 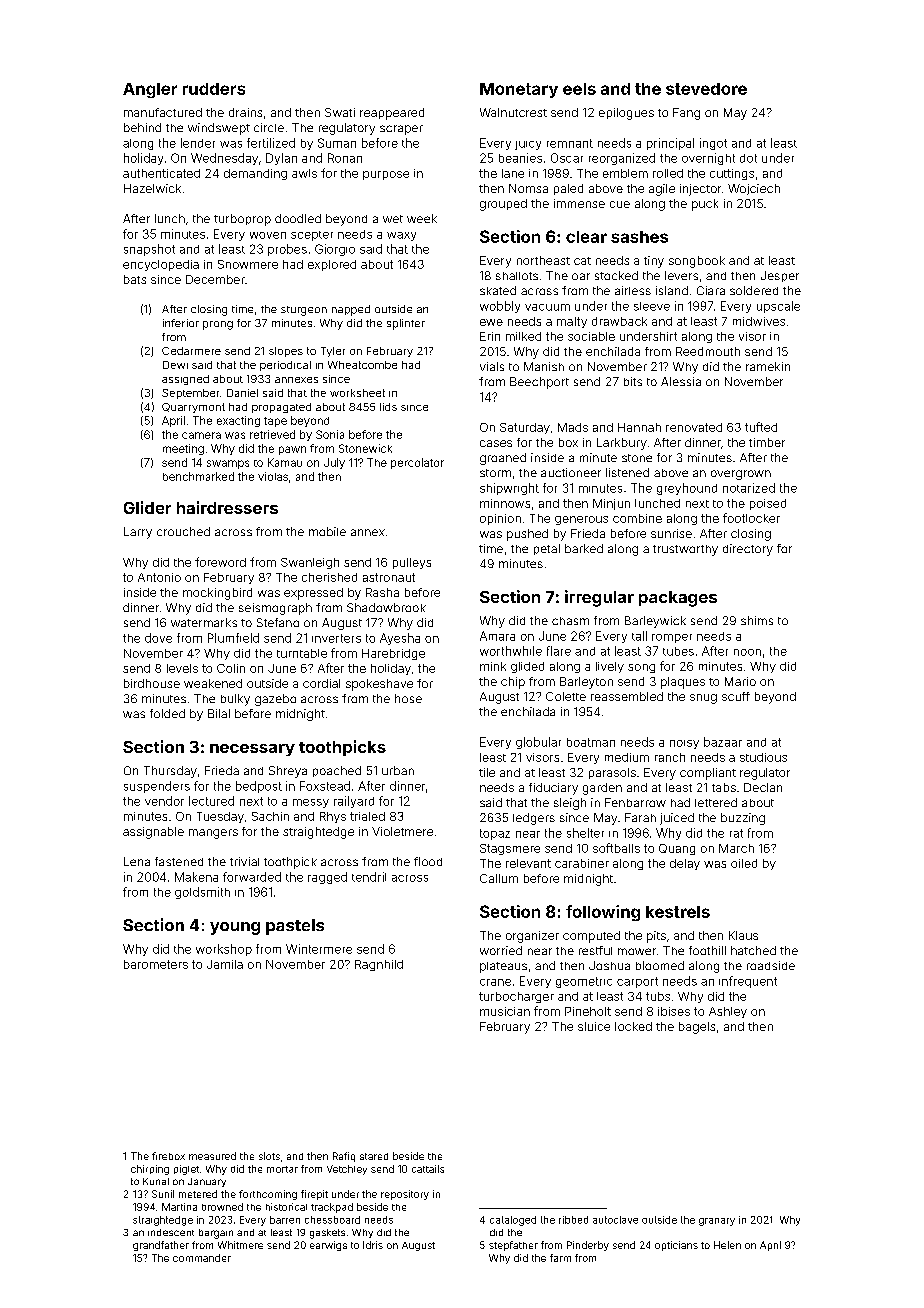 What do you see at coordinates (212, 1156) in the screenshot?
I see `measured` at bounding box center [212, 1156].
